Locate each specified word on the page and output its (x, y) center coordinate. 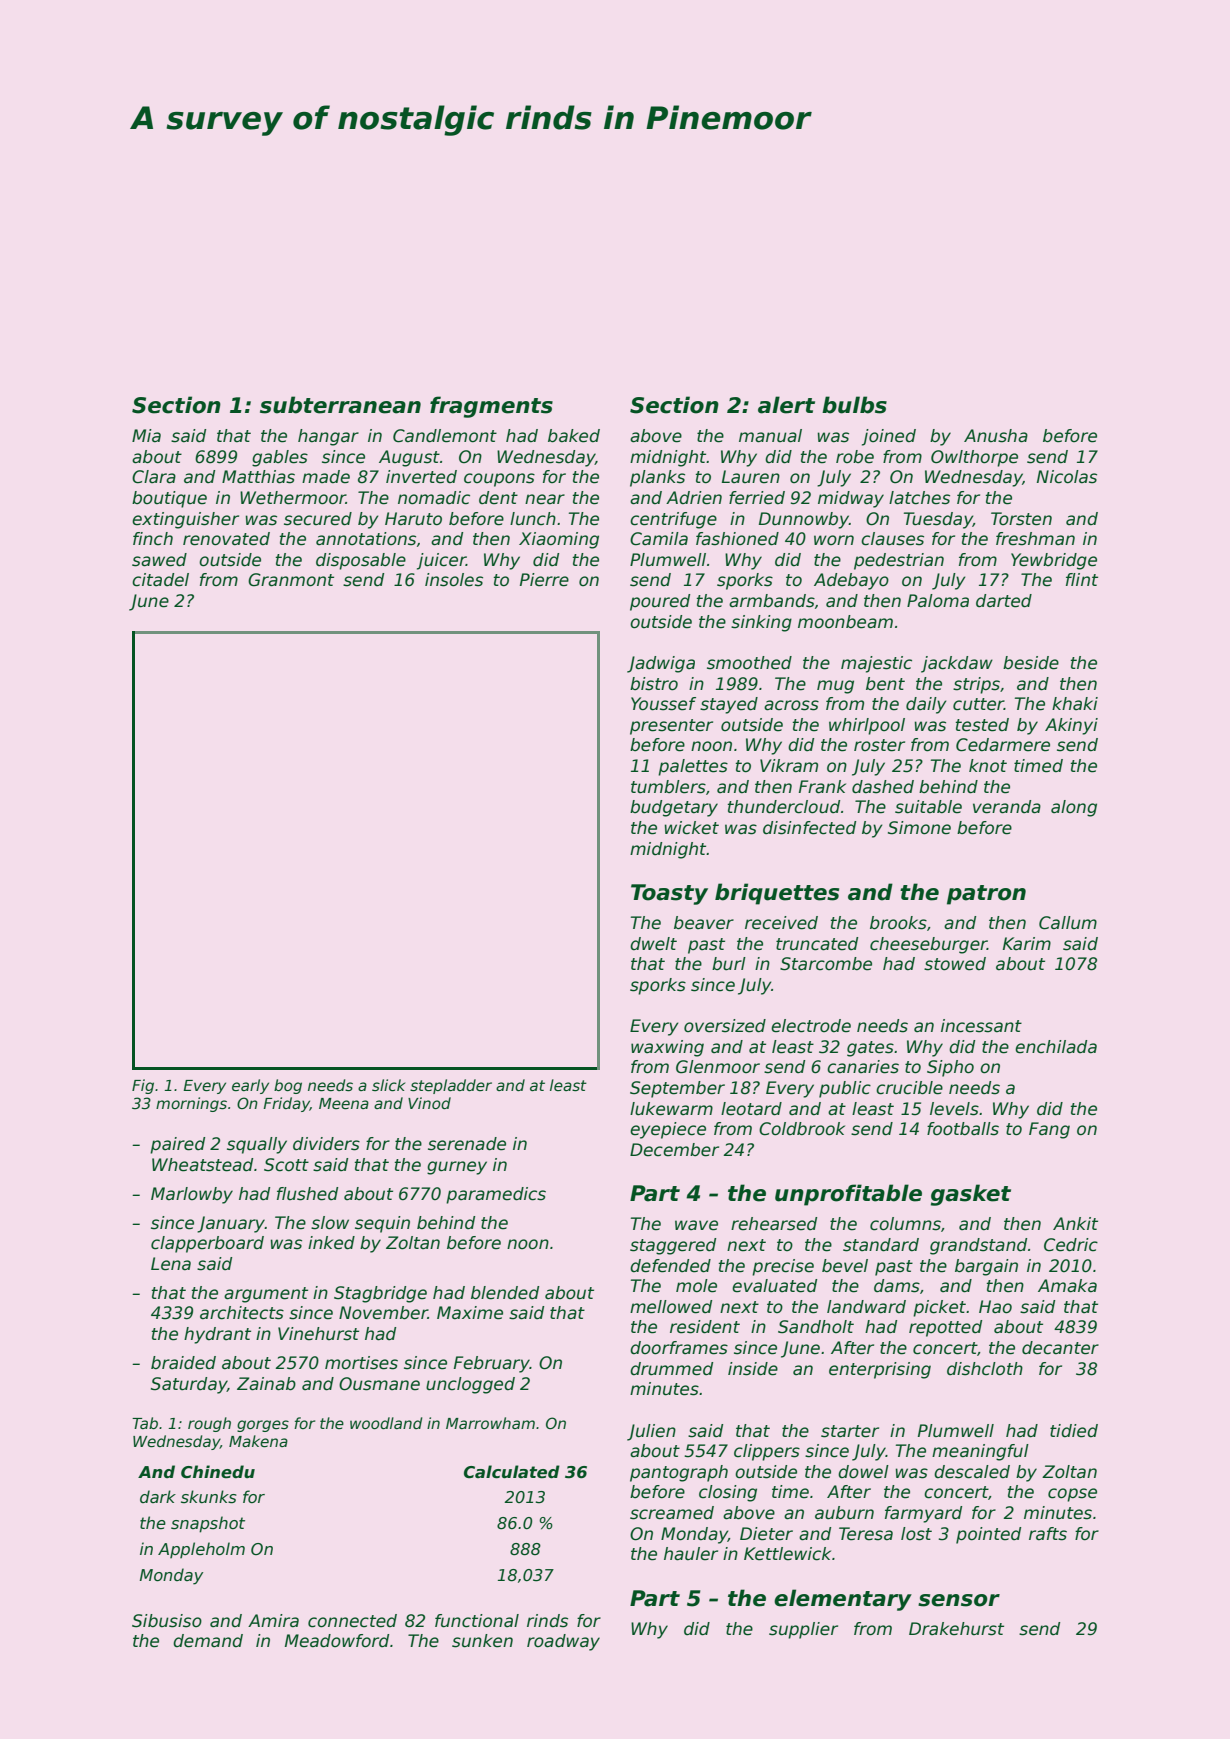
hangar (328, 437)
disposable (361, 561)
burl (729, 964)
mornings (191, 1104)
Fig (143, 1086)
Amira (273, 1621)
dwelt (653, 944)
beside (1031, 663)
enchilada (1056, 1047)
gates (870, 1049)
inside (753, 1369)
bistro (654, 684)
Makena (258, 1441)
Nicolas (1067, 477)
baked (574, 436)
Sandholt (816, 1327)
